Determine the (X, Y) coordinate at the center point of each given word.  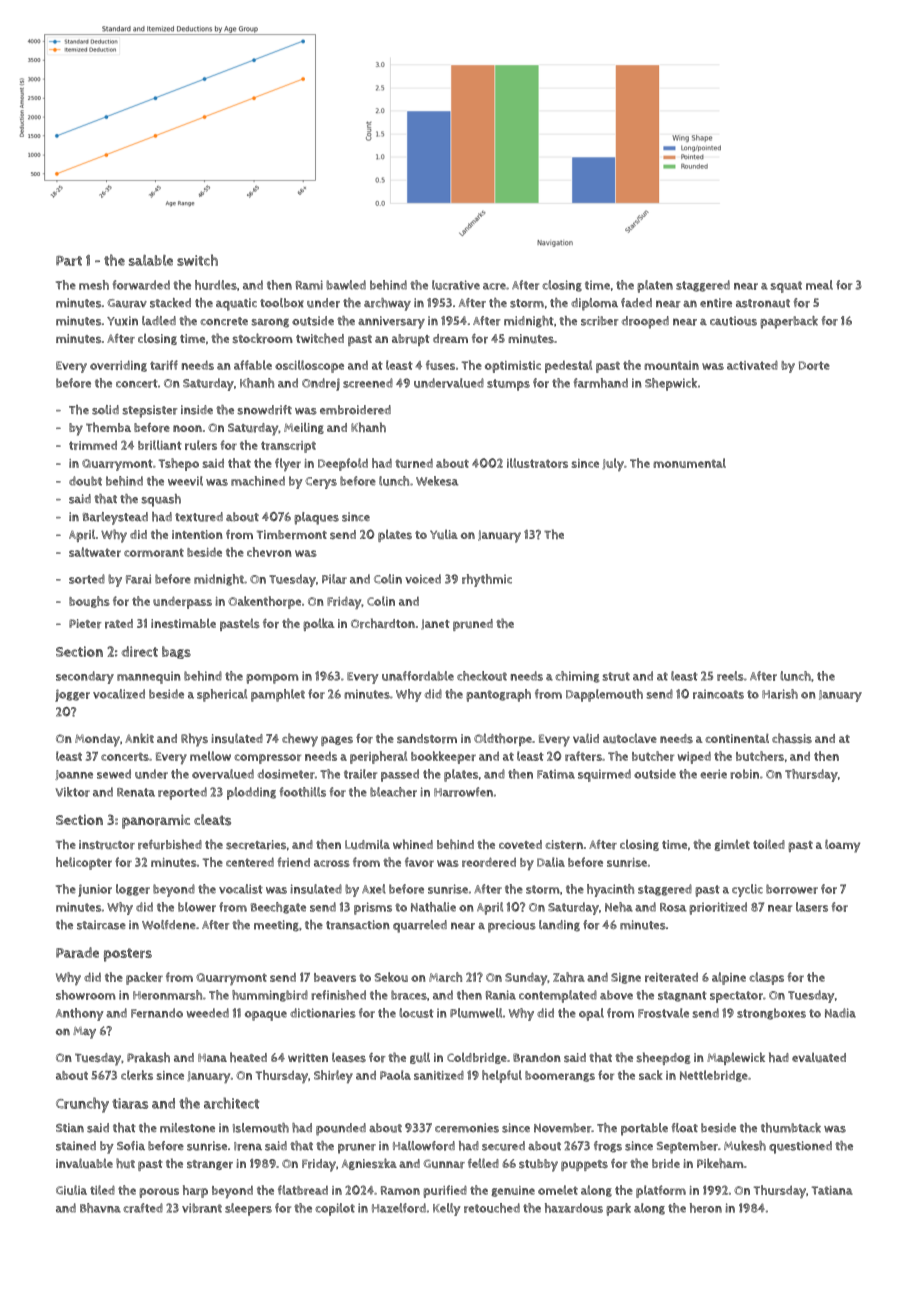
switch (197, 260)
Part (69, 261)
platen (655, 286)
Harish (780, 694)
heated (248, 1057)
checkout (482, 676)
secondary (85, 677)
